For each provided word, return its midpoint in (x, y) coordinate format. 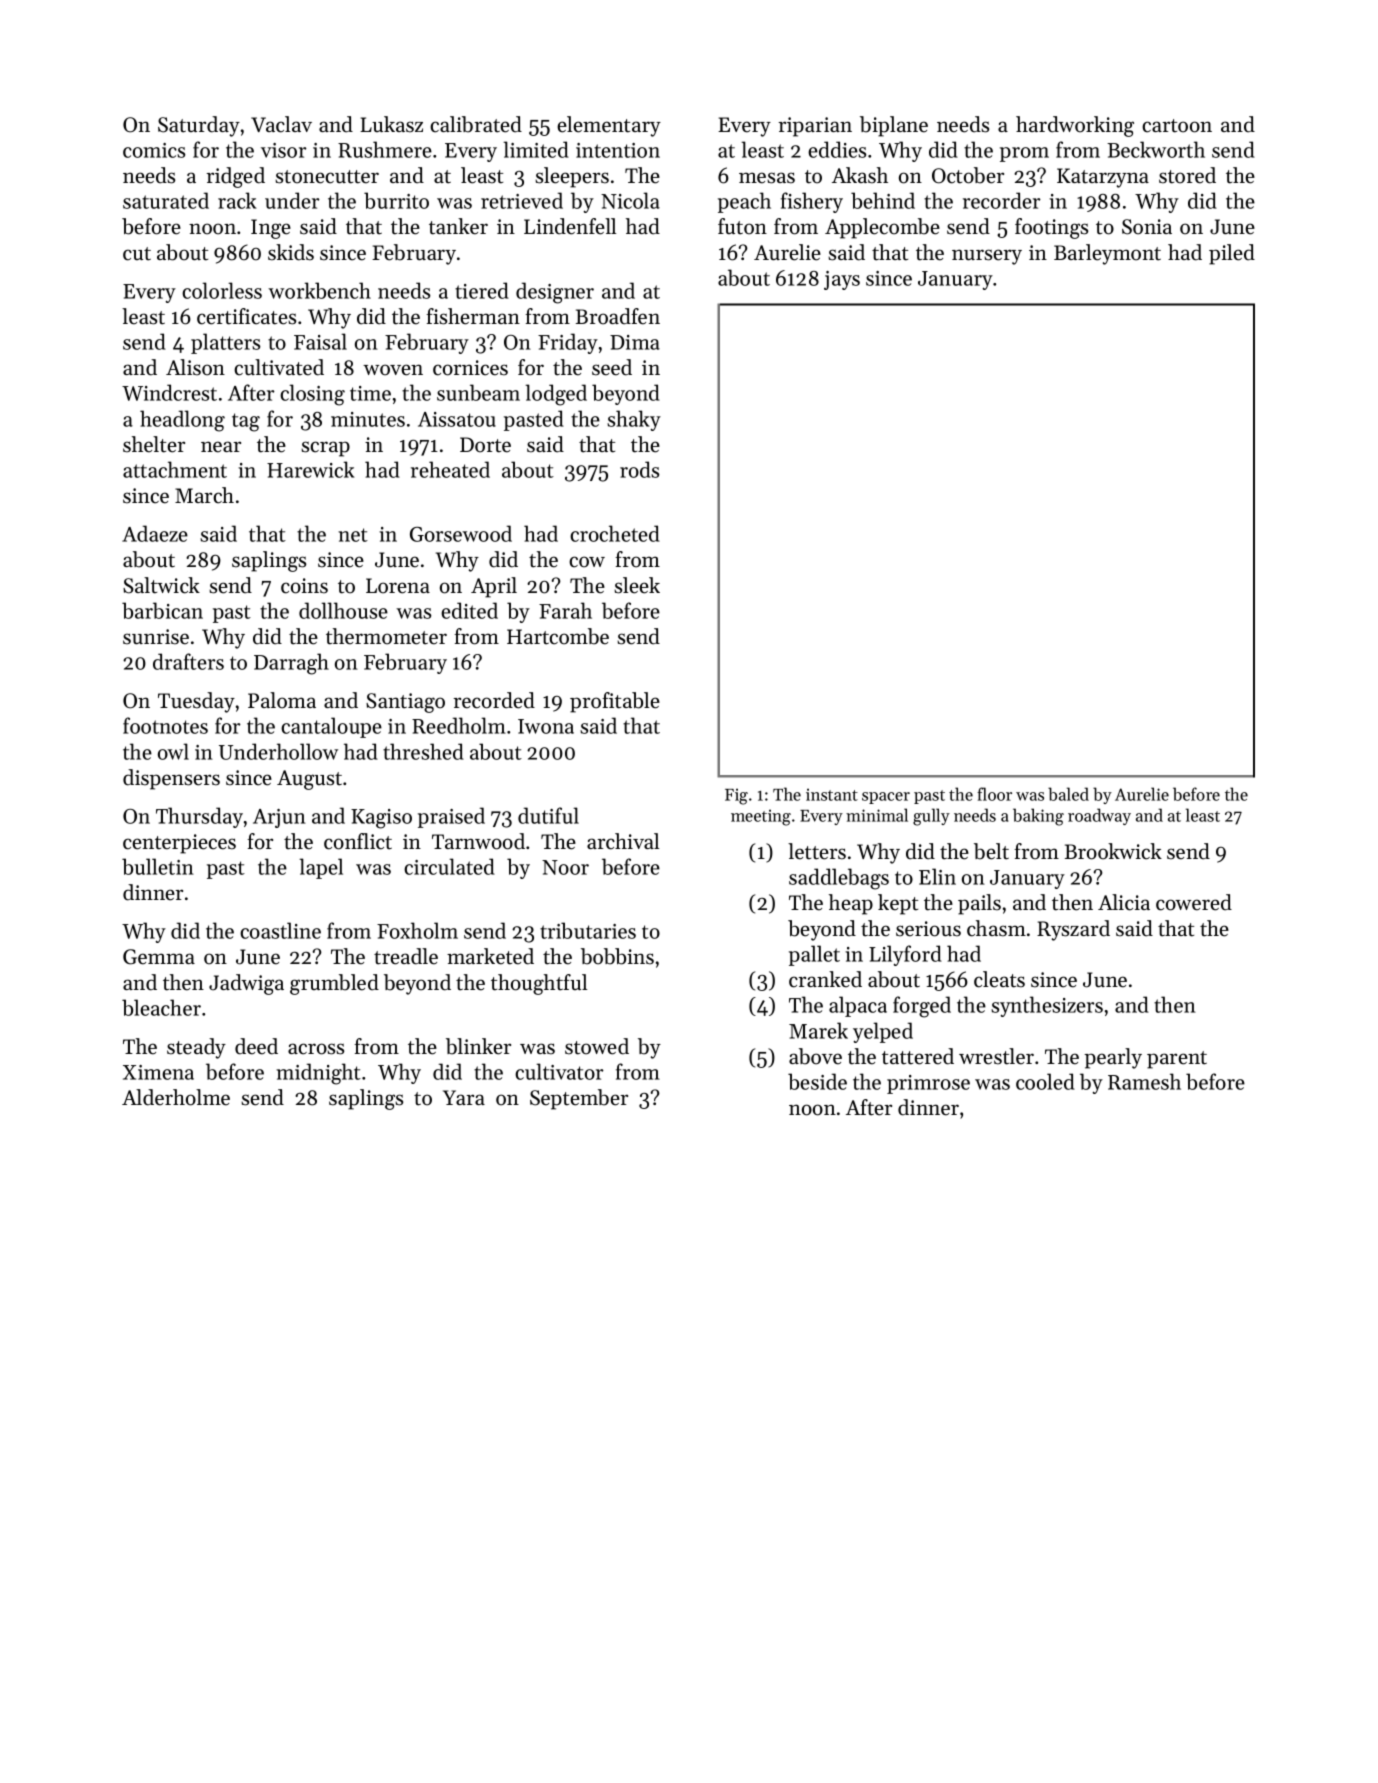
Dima (635, 342)
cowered (1194, 902)
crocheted (615, 533)
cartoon (1177, 126)
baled (1068, 794)
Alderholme (176, 1097)
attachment (175, 469)
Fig (736, 796)
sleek (637, 585)
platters (225, 343)
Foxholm (417, 930)
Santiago (405, 703)
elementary (609, 126)
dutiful (548, 815)
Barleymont (1107, 254)
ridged (235, 177)
